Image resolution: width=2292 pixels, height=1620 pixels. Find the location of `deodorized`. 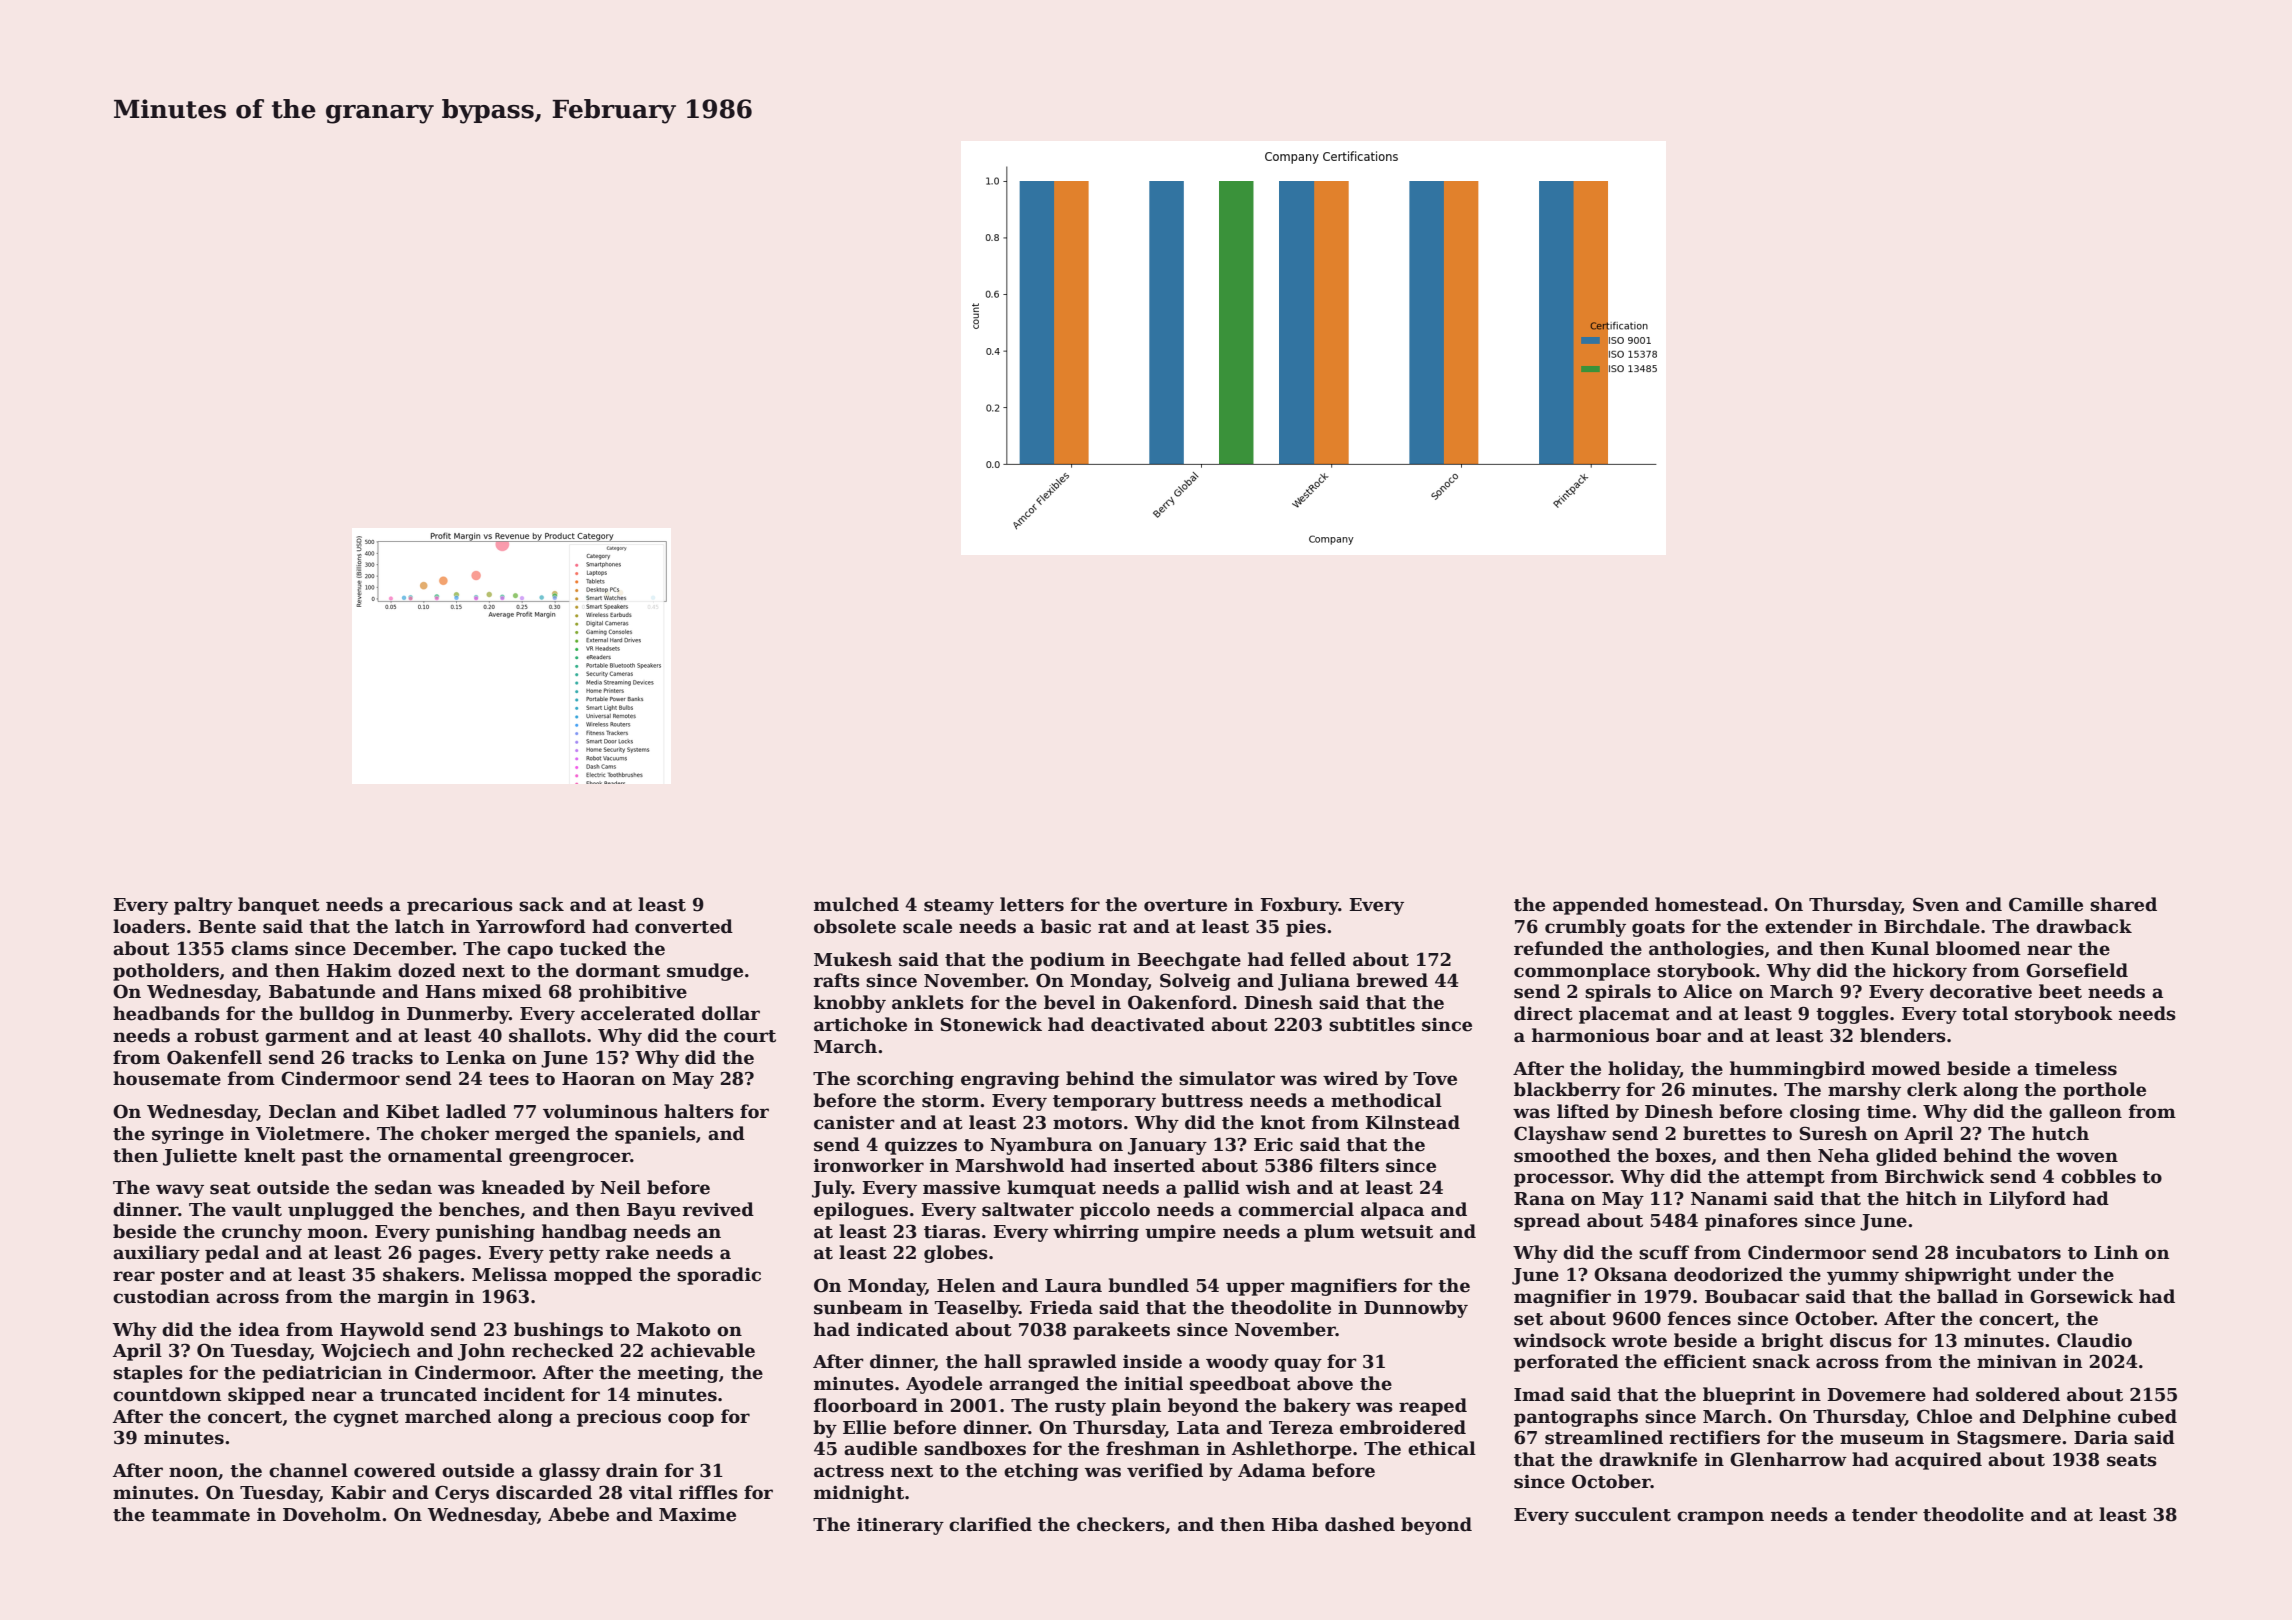

deodorized is located at coordinates (1728, 1274).
